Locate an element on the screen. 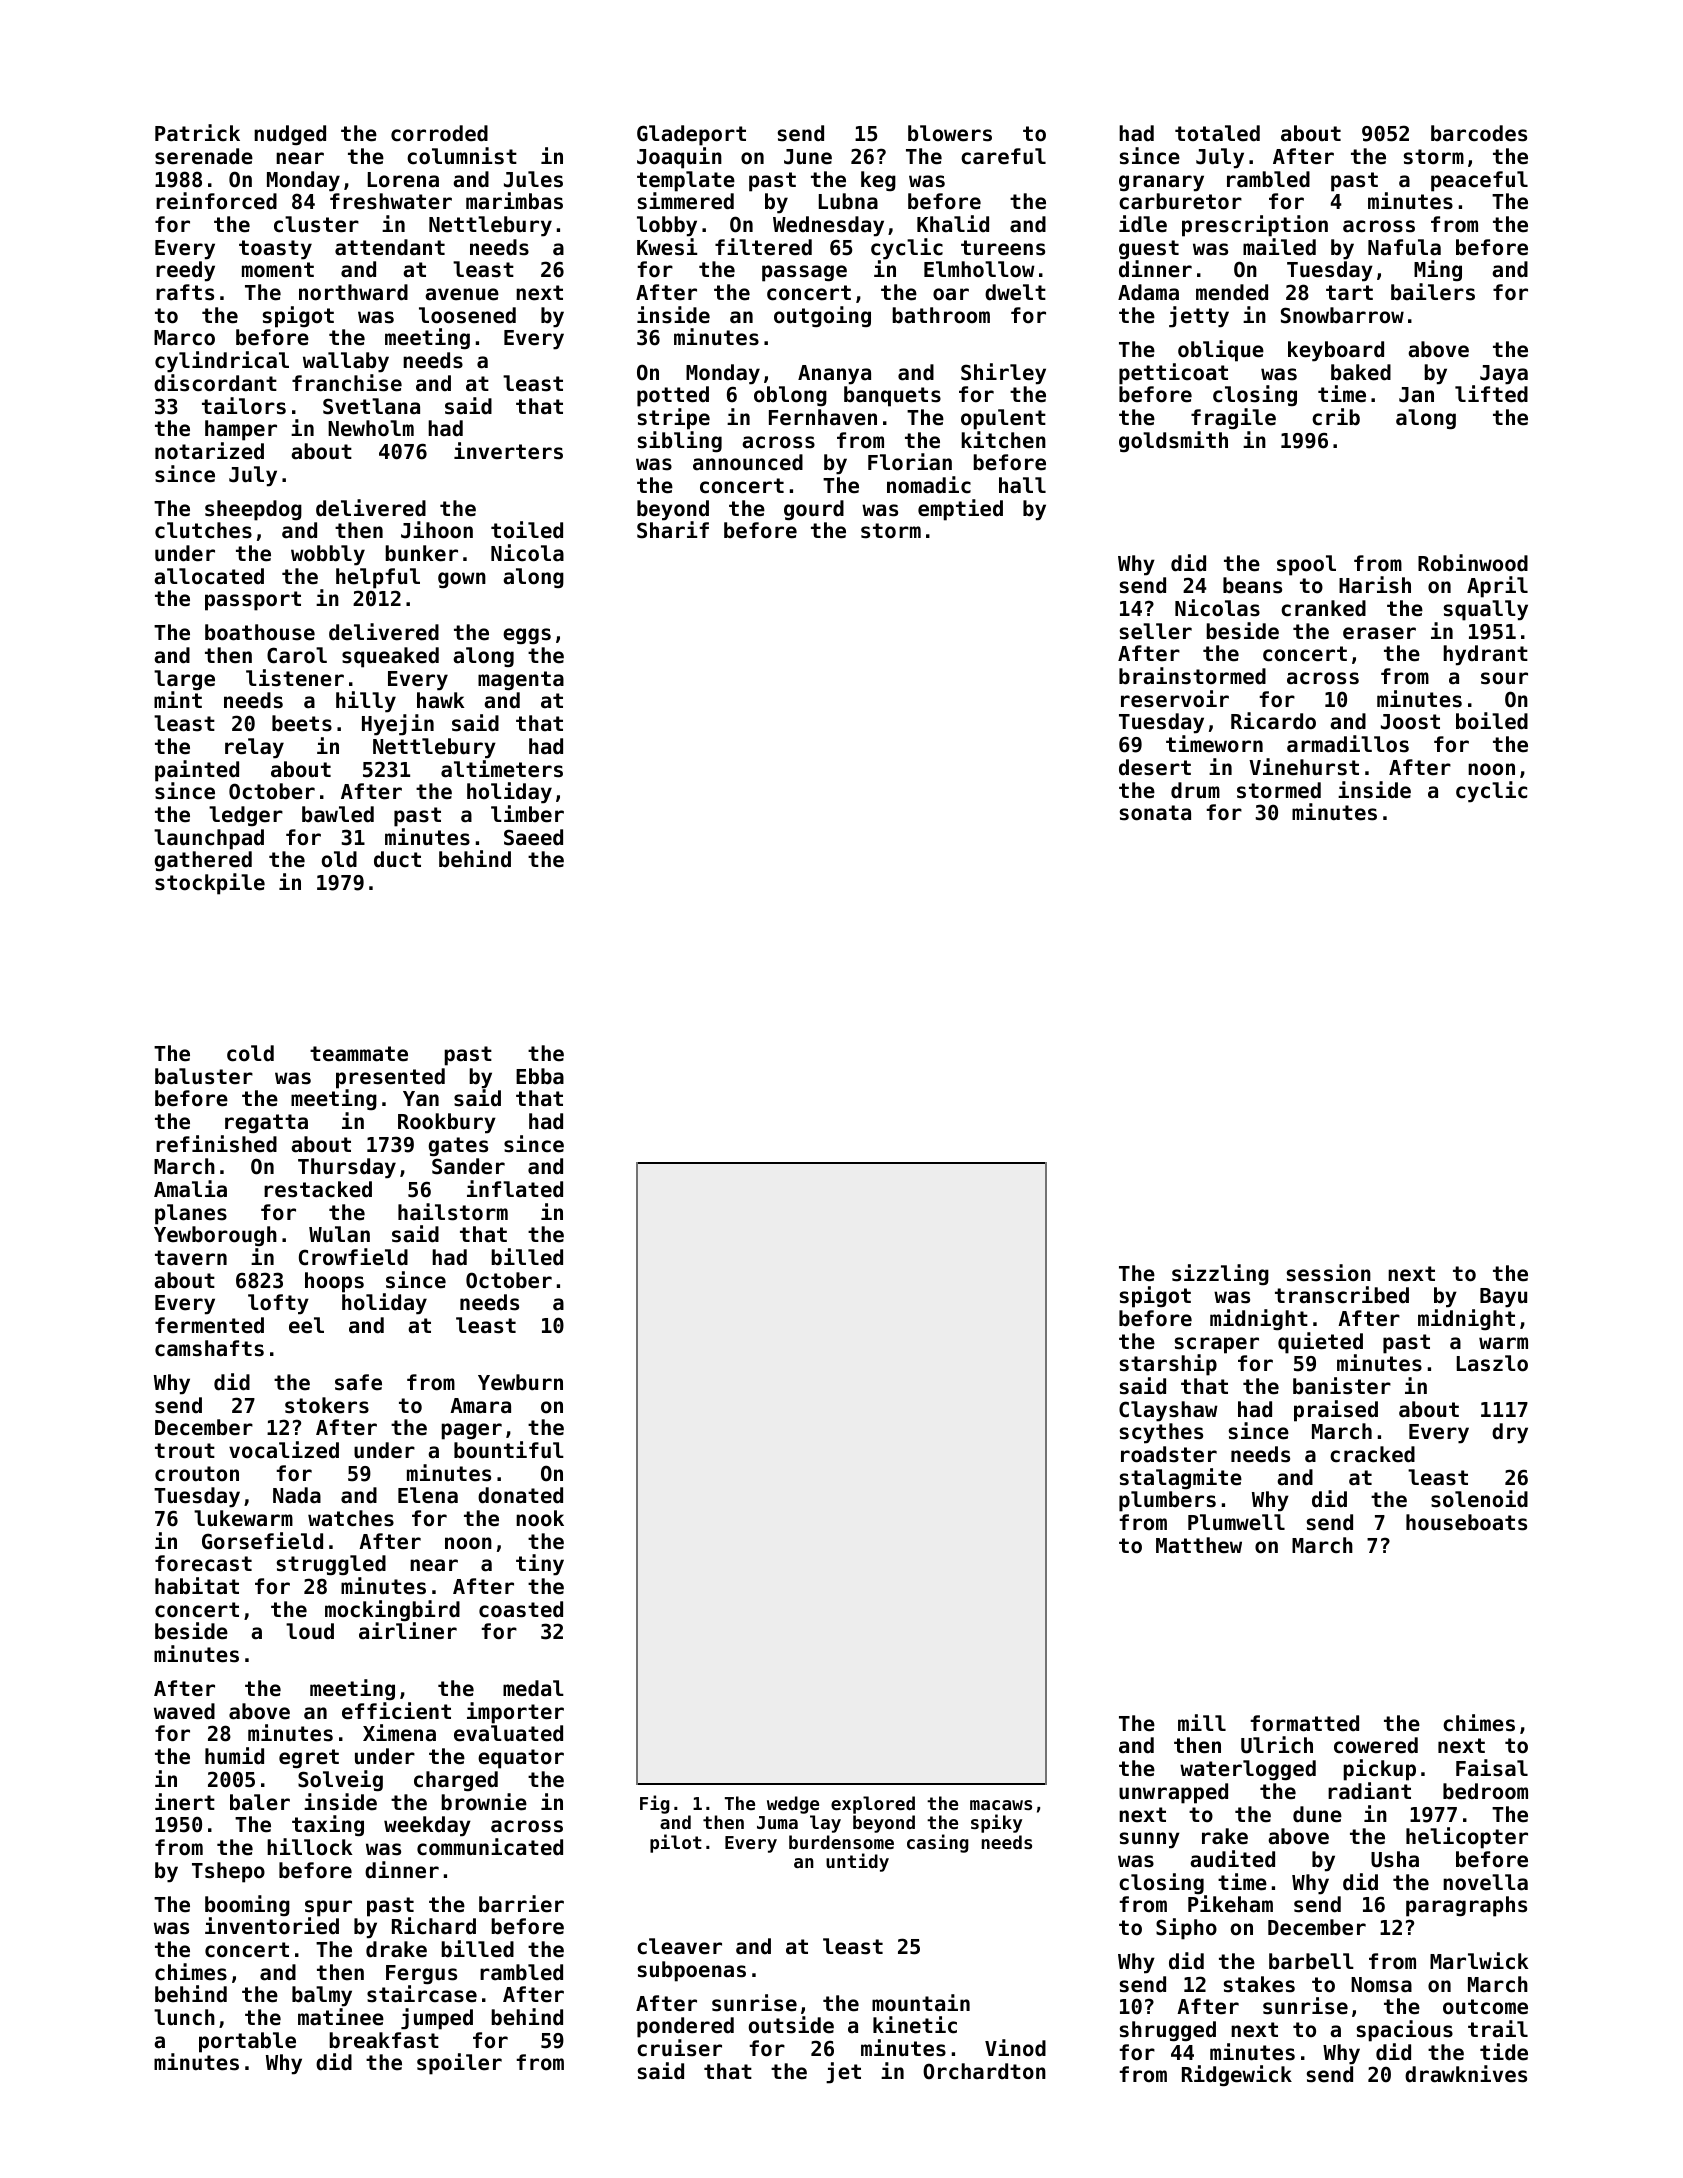 Image resolution: width=1683 pixels, height=2178 pixels. drawknives is located at coordinates (1466, 2074).
